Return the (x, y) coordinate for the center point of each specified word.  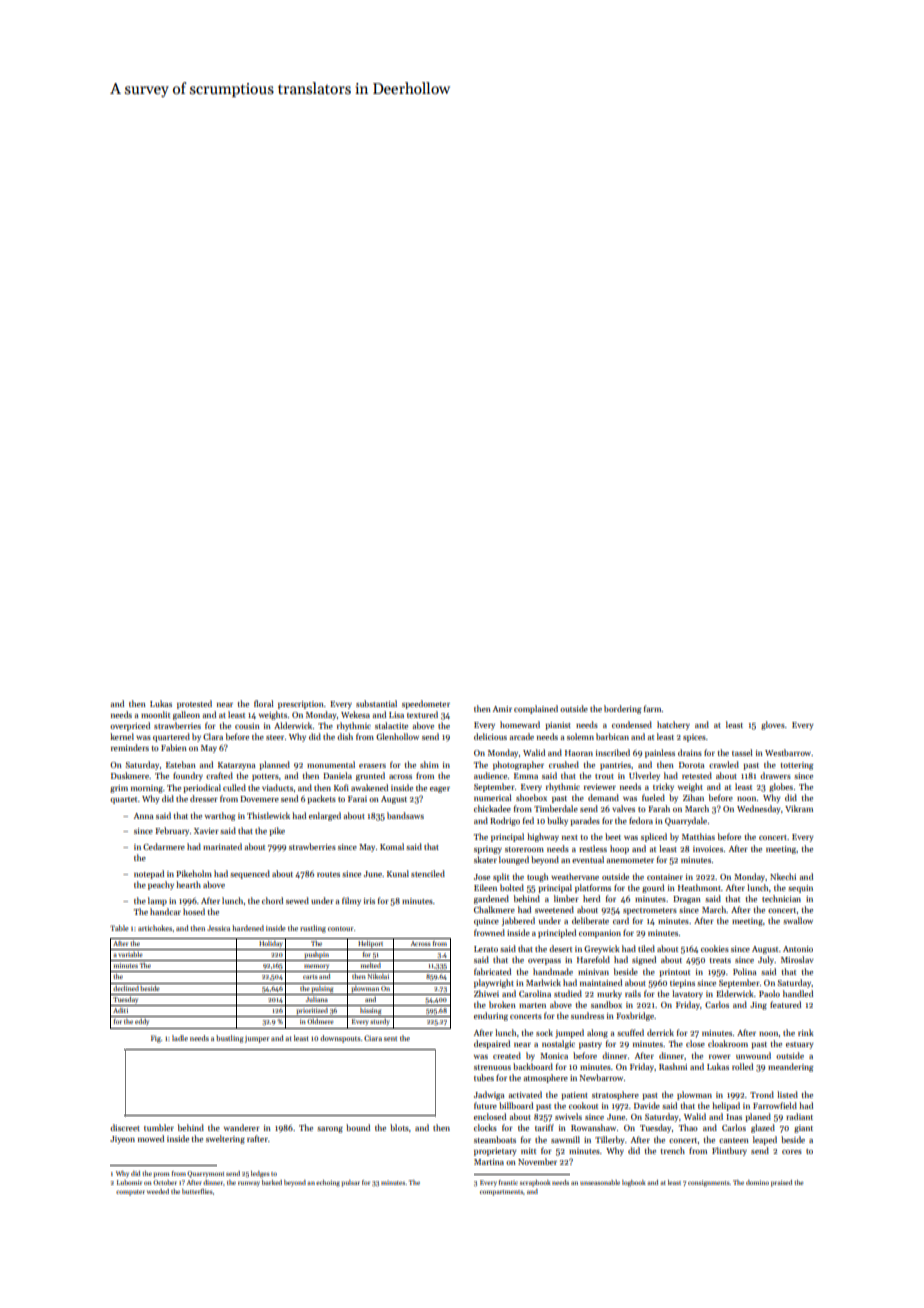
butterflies (197, 1191)
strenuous (492, 1067)
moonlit (155, 714)
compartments (501, 1193)
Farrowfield (775, 1105)
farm (653, 708)
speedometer (426, 704)
